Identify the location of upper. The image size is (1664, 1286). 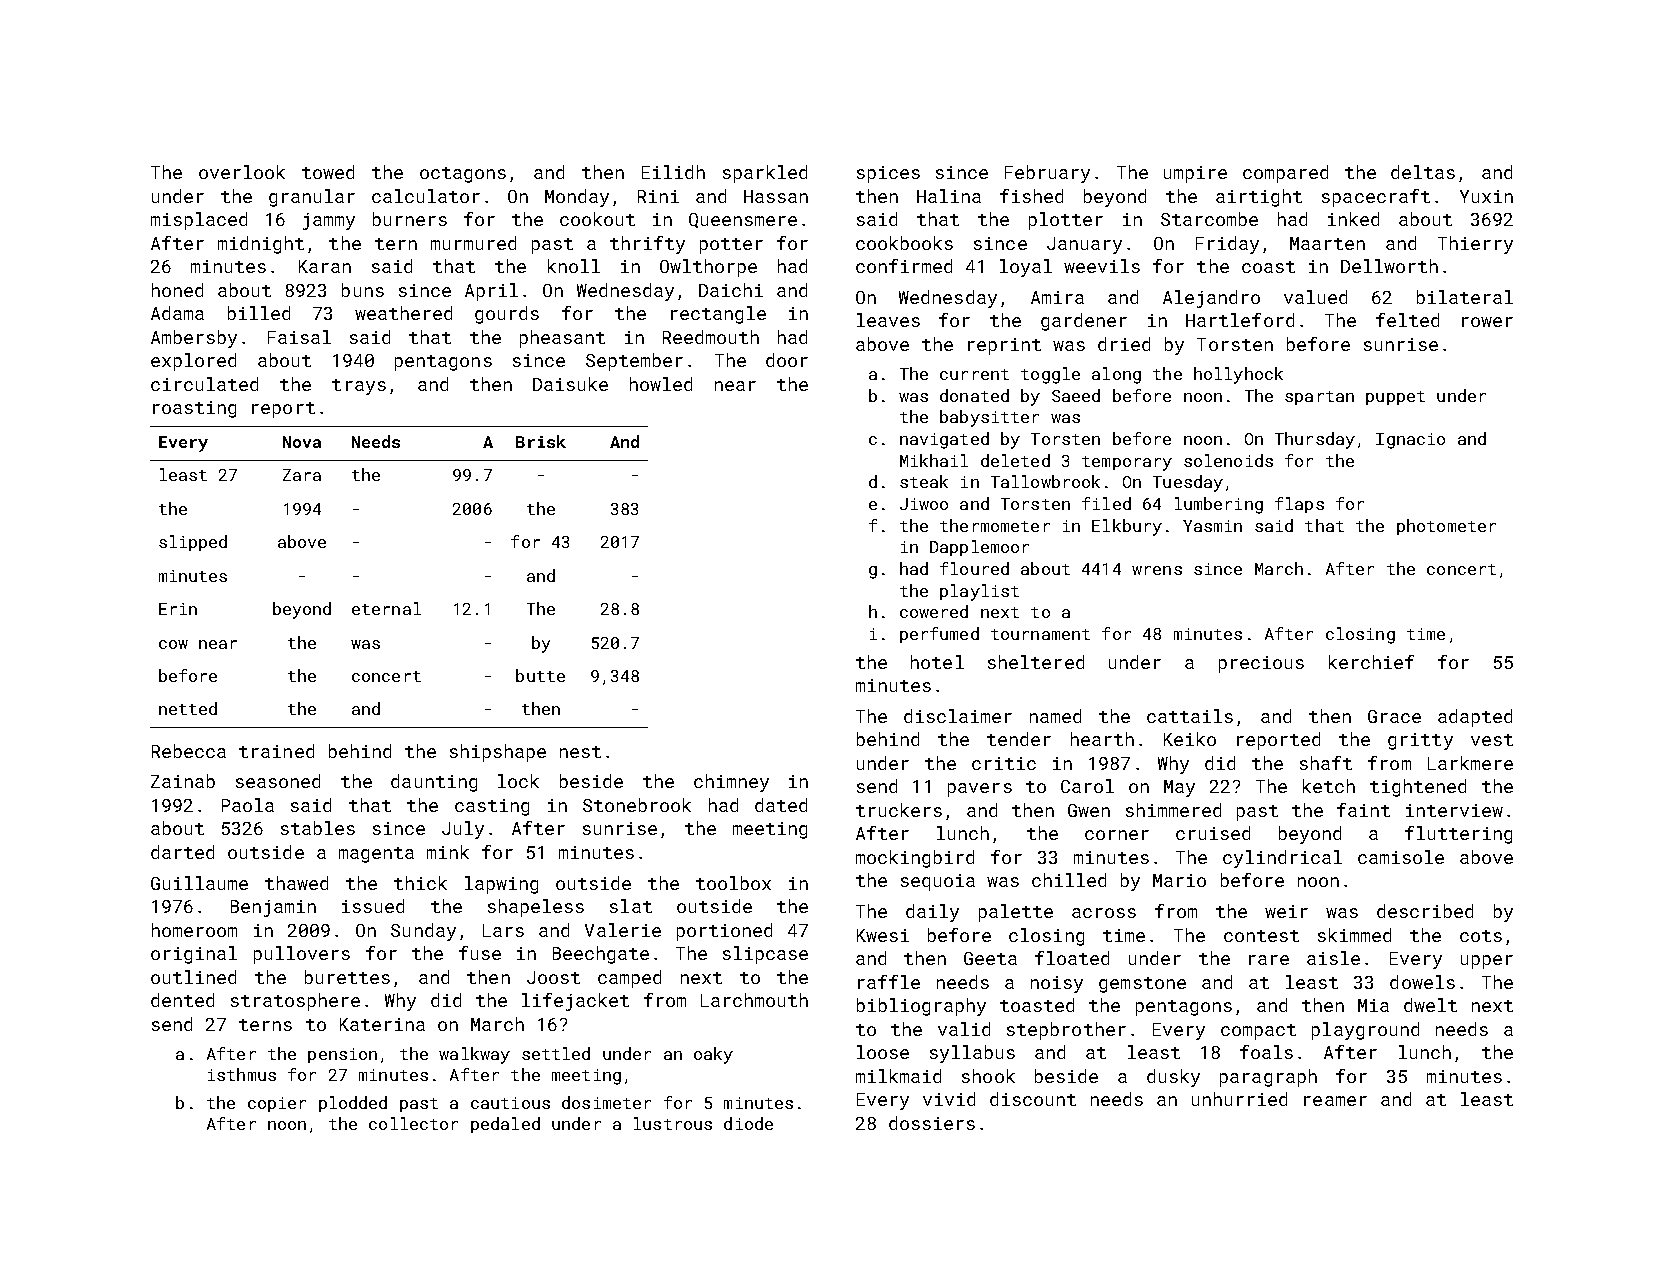
(1487, 962).
